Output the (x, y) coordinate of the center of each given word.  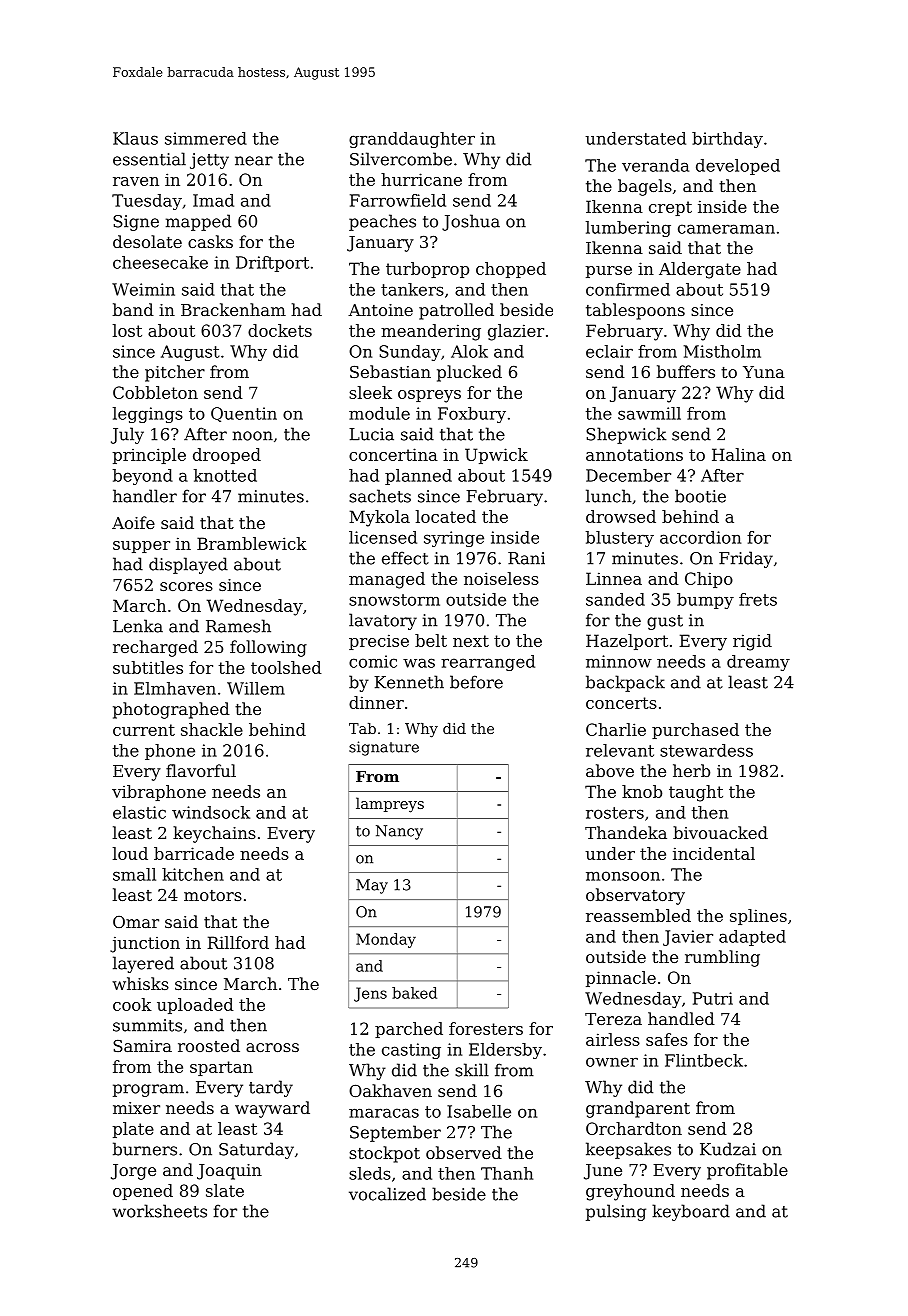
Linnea (614, 578)
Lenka (138, 626)
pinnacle (621, 979)
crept (670, 208)
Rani (526, 558)
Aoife (133, 522)
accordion (700, 537)
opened (143, 1192)
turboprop (427, 270)
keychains (214, 834)
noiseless (501, 578)
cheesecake (160, 262)
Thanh (507, 1173)
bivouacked (720, 832)
